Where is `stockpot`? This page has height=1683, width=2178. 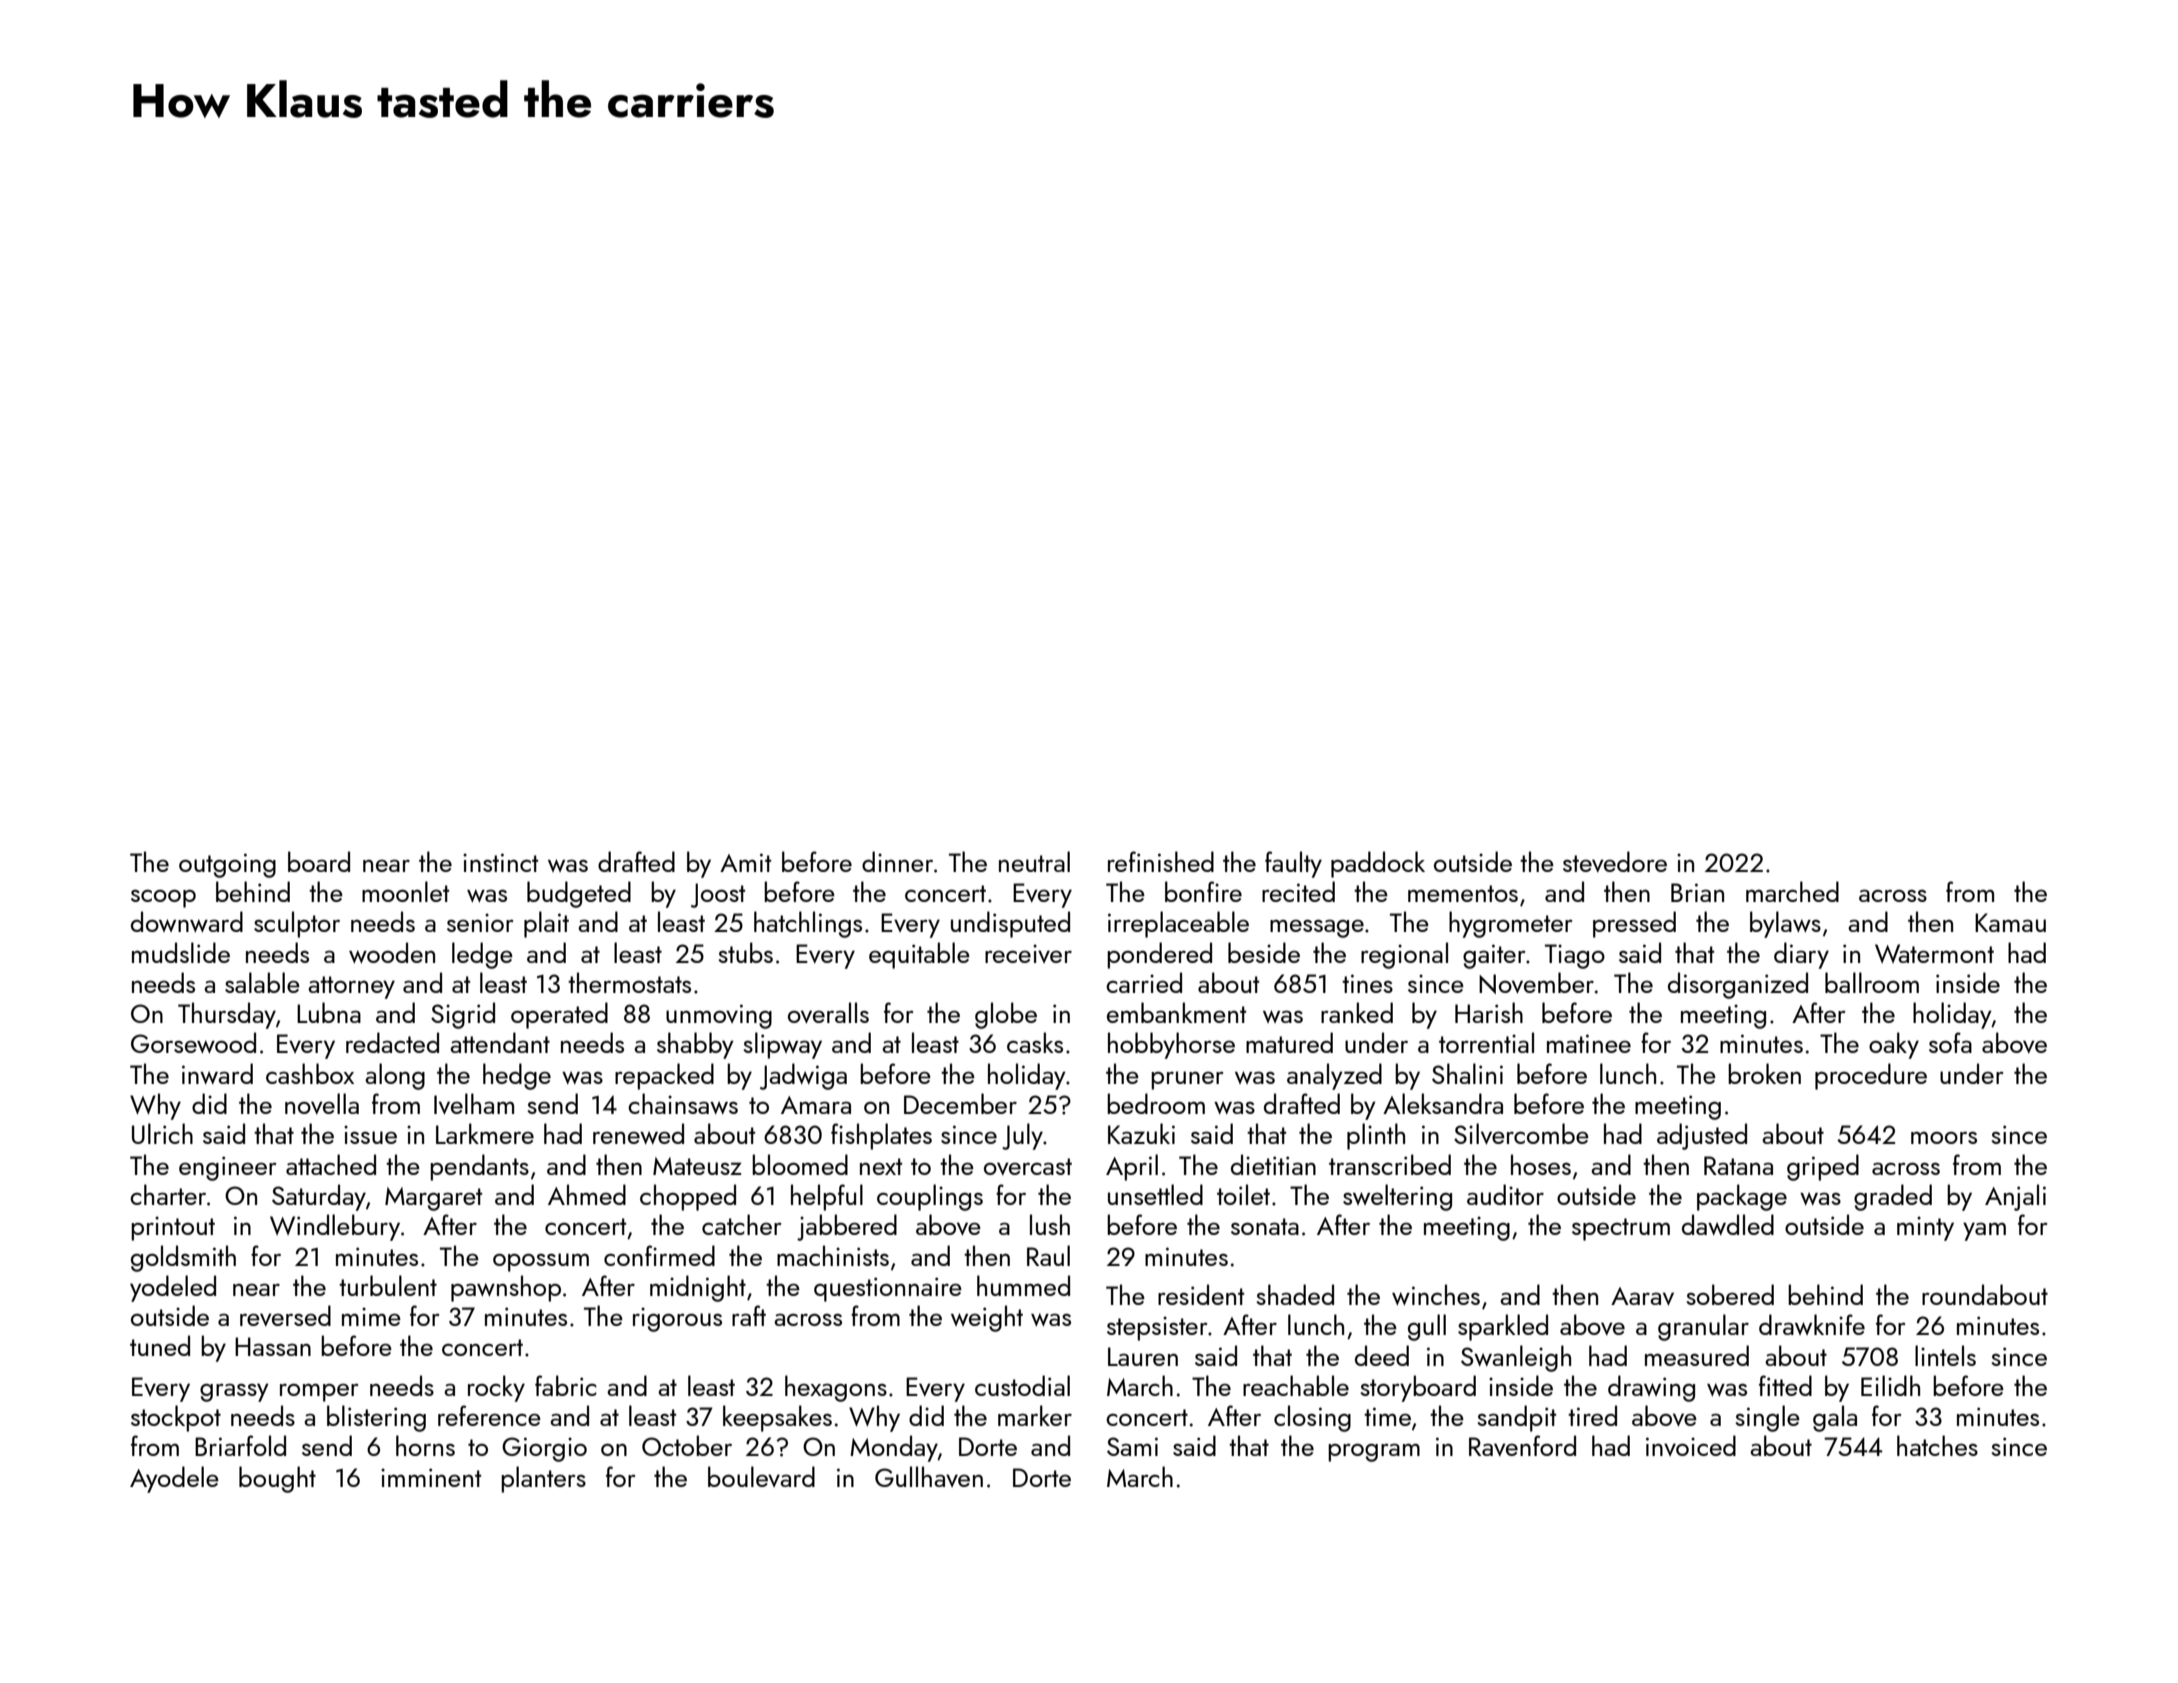
stockpot is located at coordinates (176, 1418).
